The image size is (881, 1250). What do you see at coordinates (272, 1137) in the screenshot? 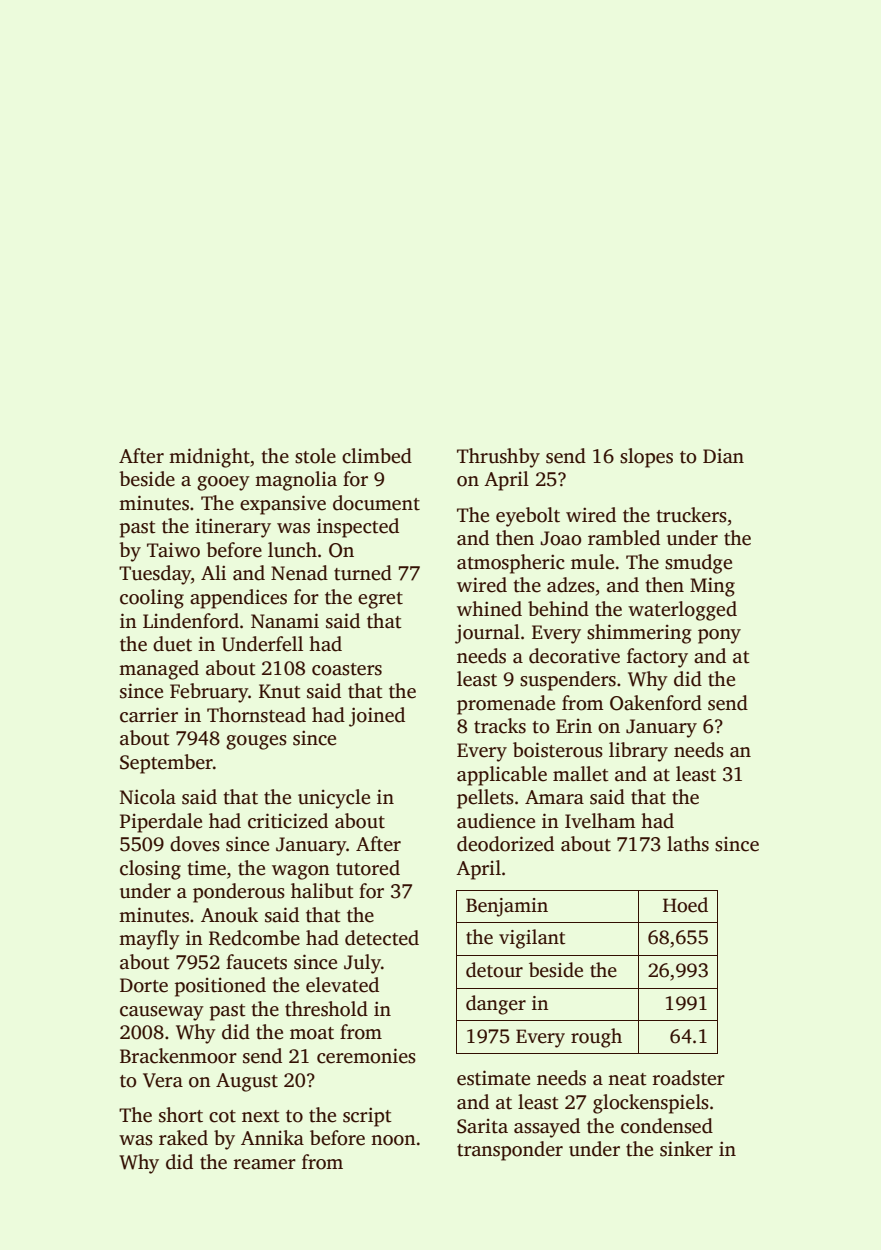
I see `Annika` at bounding box center [272, 1137].
